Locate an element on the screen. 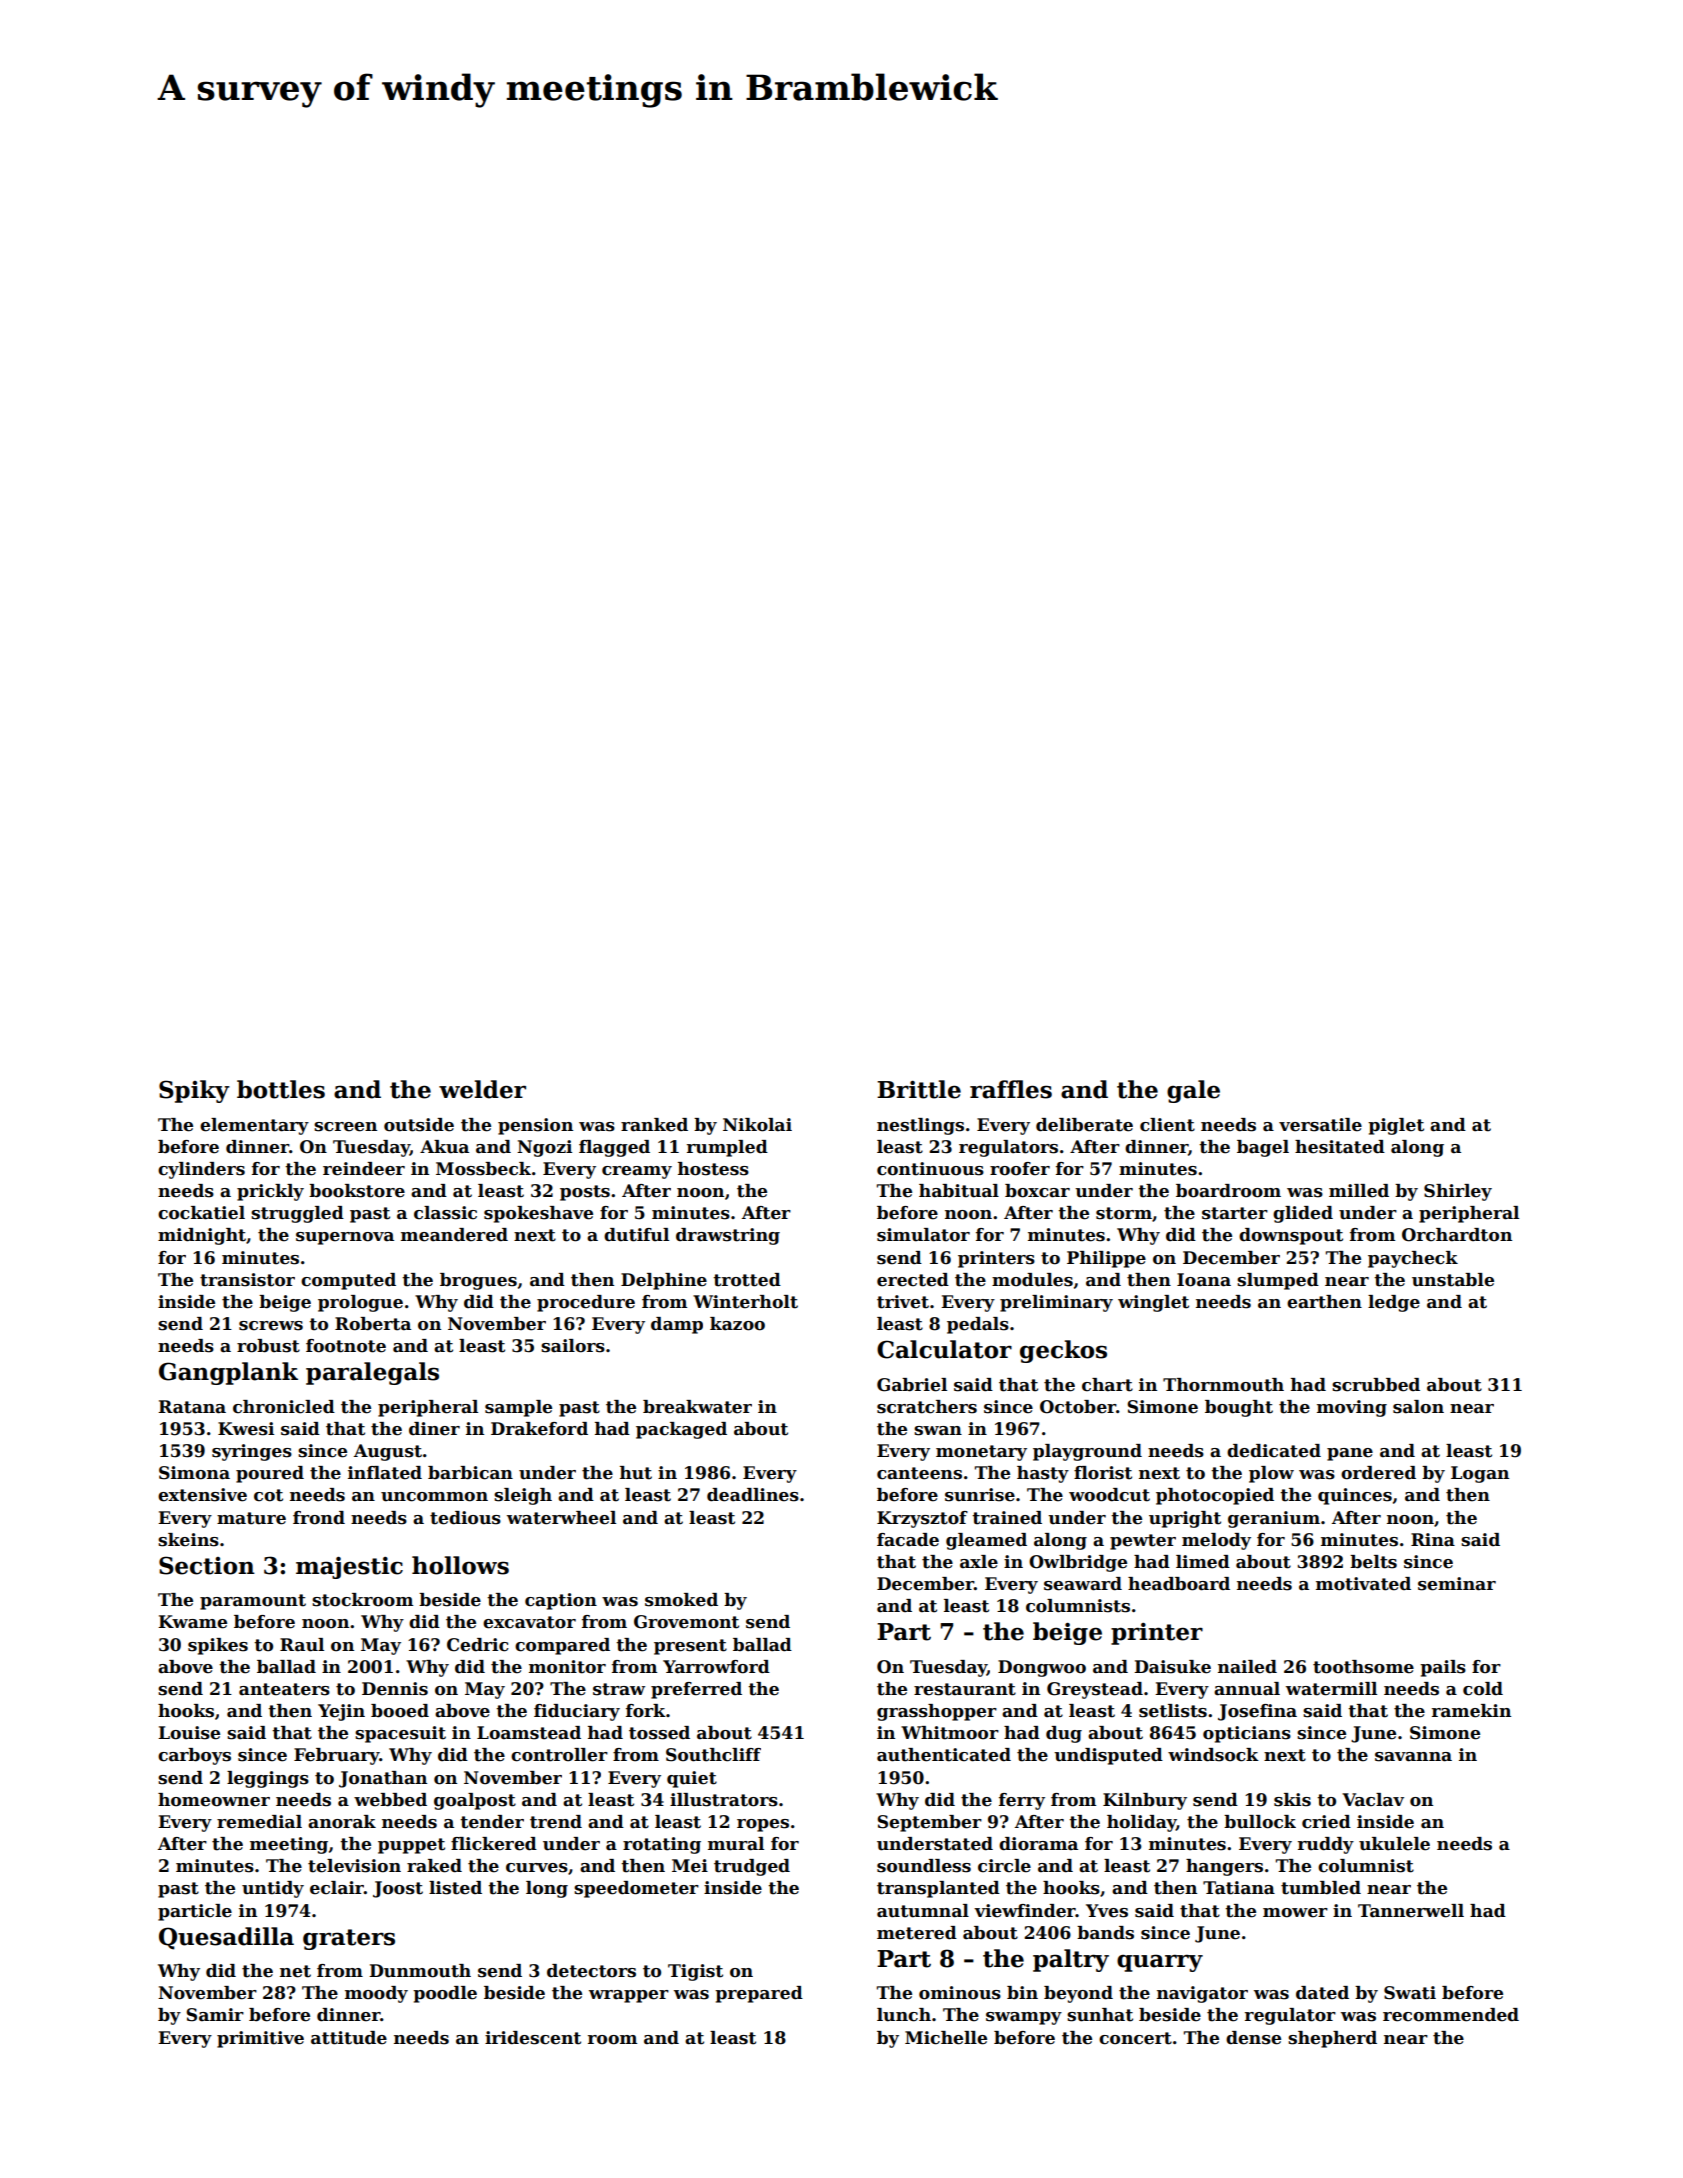 This screenshot has height=2178, width=1683. Michelle is located at coordinates (946, 2038).
